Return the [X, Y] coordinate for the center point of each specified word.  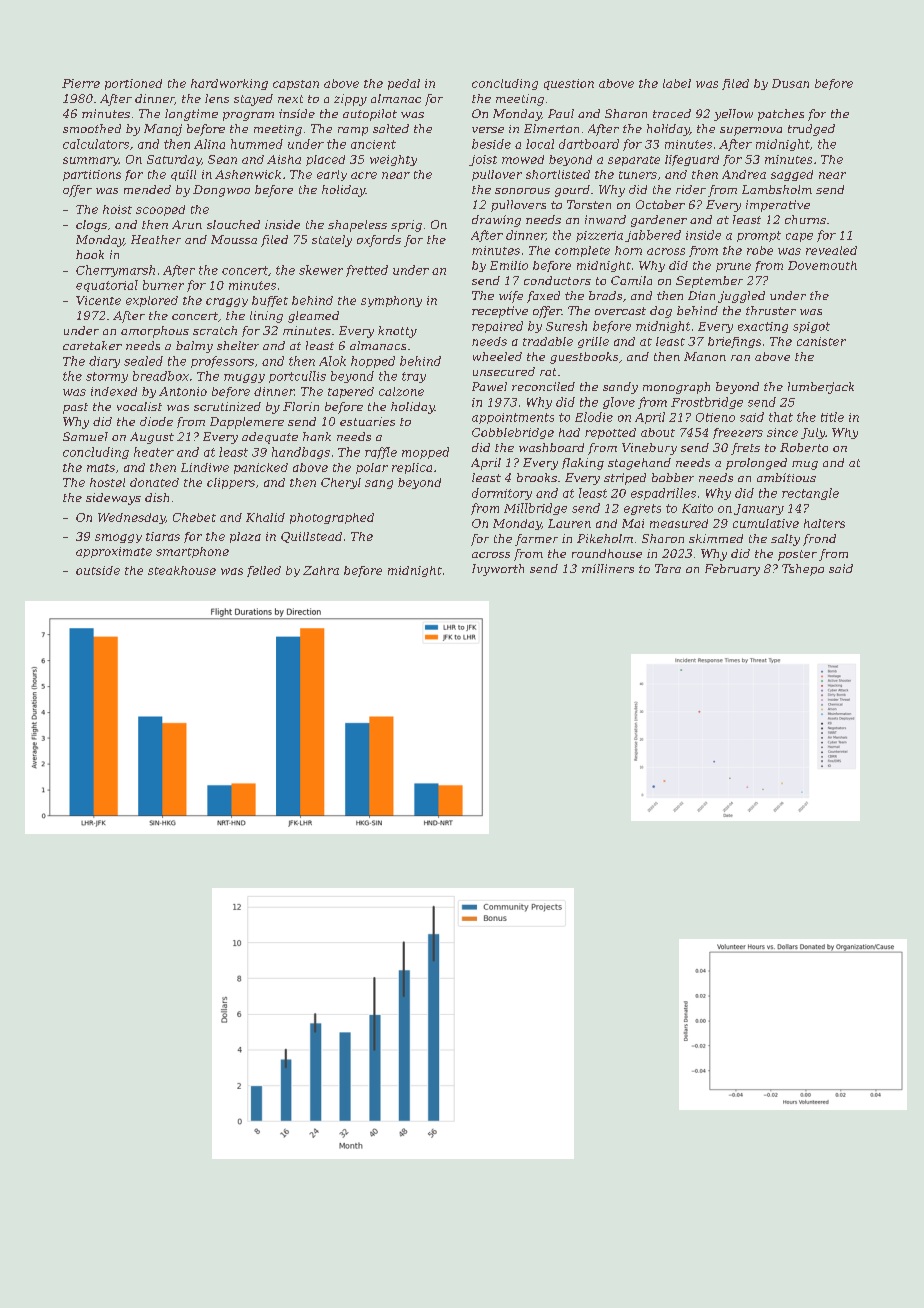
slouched [233, 224]
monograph [676, 388]
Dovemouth [822, 265]
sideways [113, 499]
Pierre [81, 83]
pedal [404, 84]
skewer [321, 270]
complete [582, 251]
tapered [351, 392]
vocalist [139, 406]
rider [691, 189]
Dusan [790, 83]
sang [379, 484]
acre [364, 175]
